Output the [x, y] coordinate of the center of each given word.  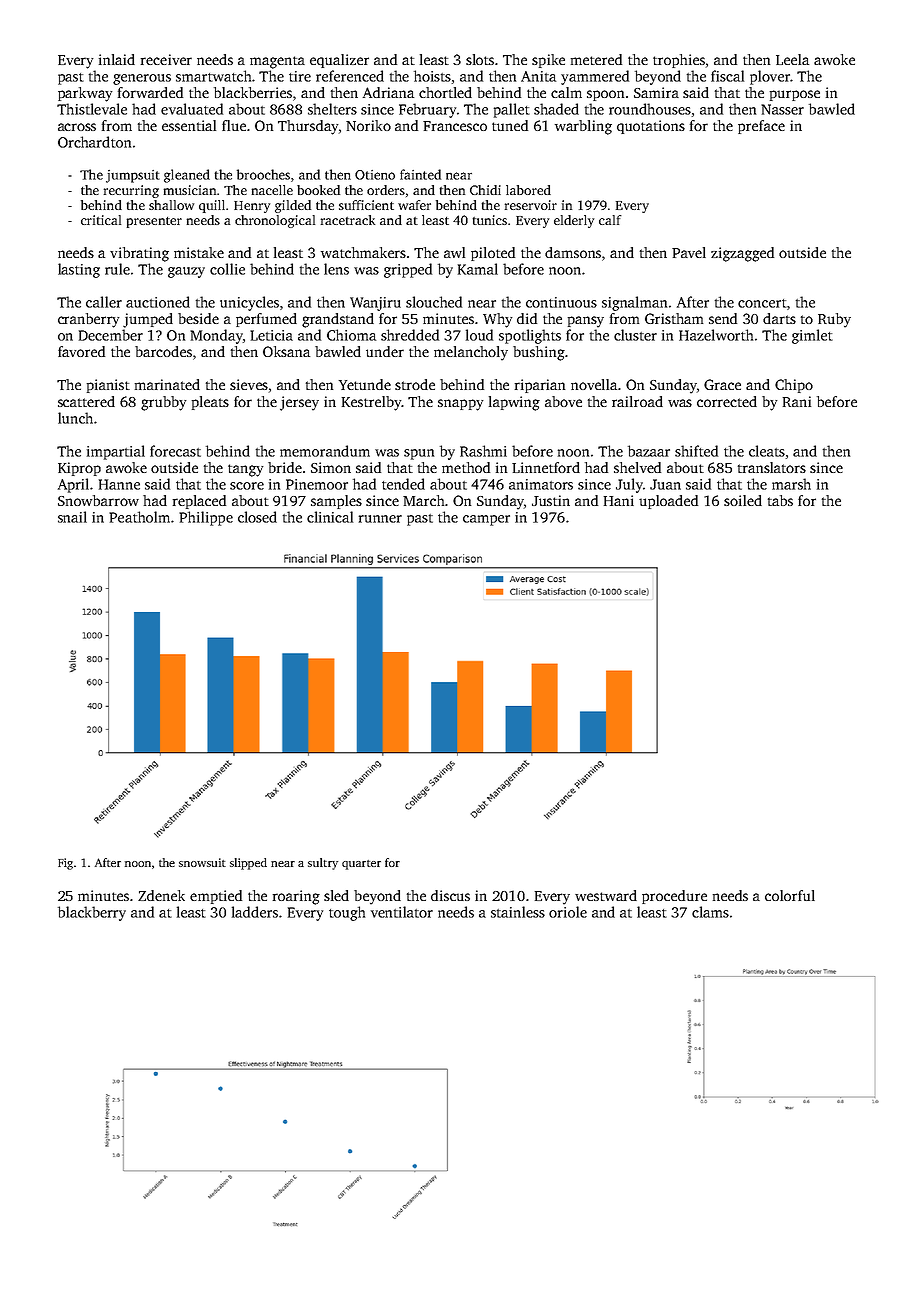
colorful [790, 895]
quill [212, 206]
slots [480, 59]
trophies [679, 61]
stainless [518, 912]
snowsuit [202, 862]
